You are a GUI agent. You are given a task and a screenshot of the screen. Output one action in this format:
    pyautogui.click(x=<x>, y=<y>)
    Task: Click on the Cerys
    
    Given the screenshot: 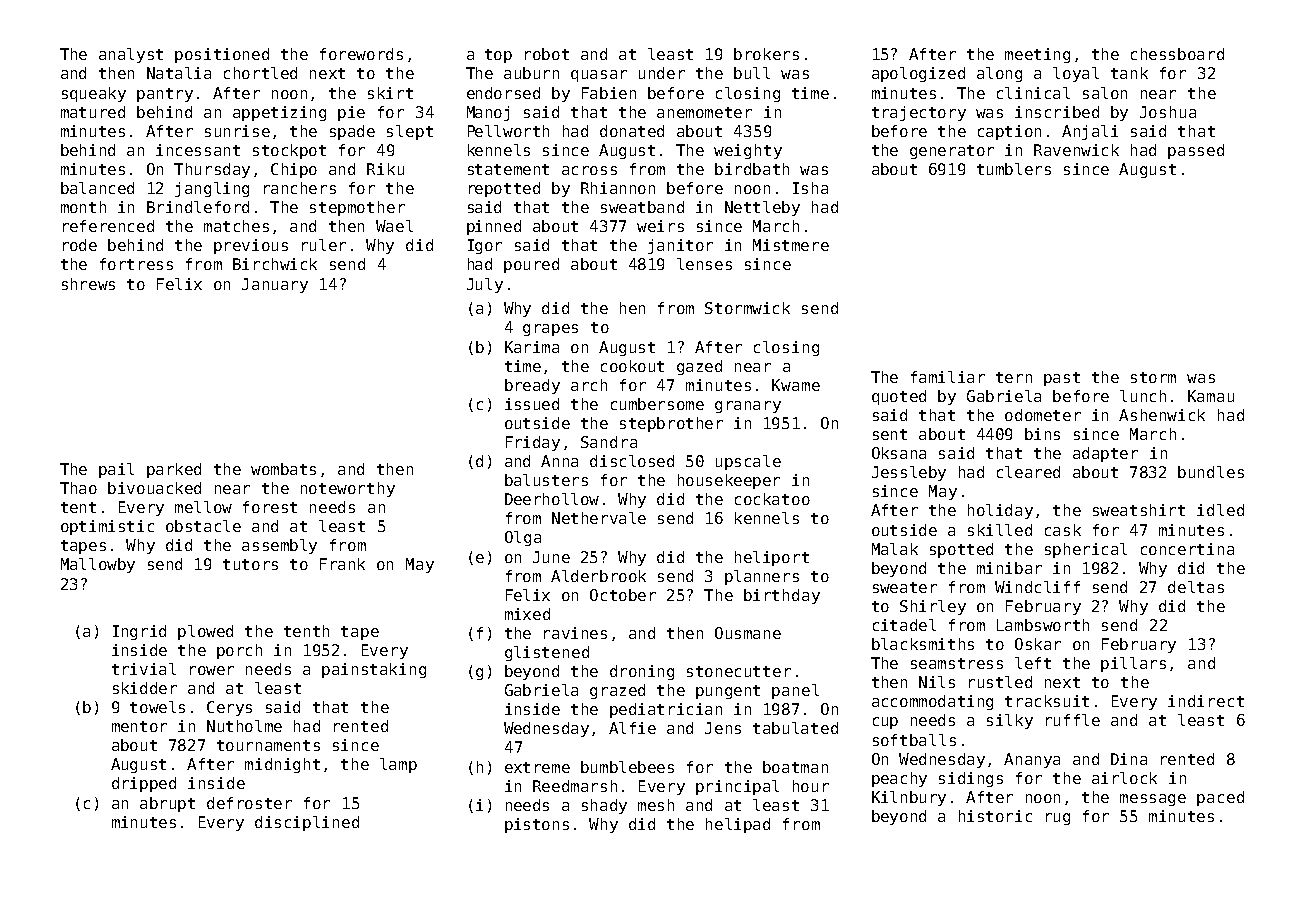 What is the action you would take?
    pyautogui.click(x=229, y=708)
